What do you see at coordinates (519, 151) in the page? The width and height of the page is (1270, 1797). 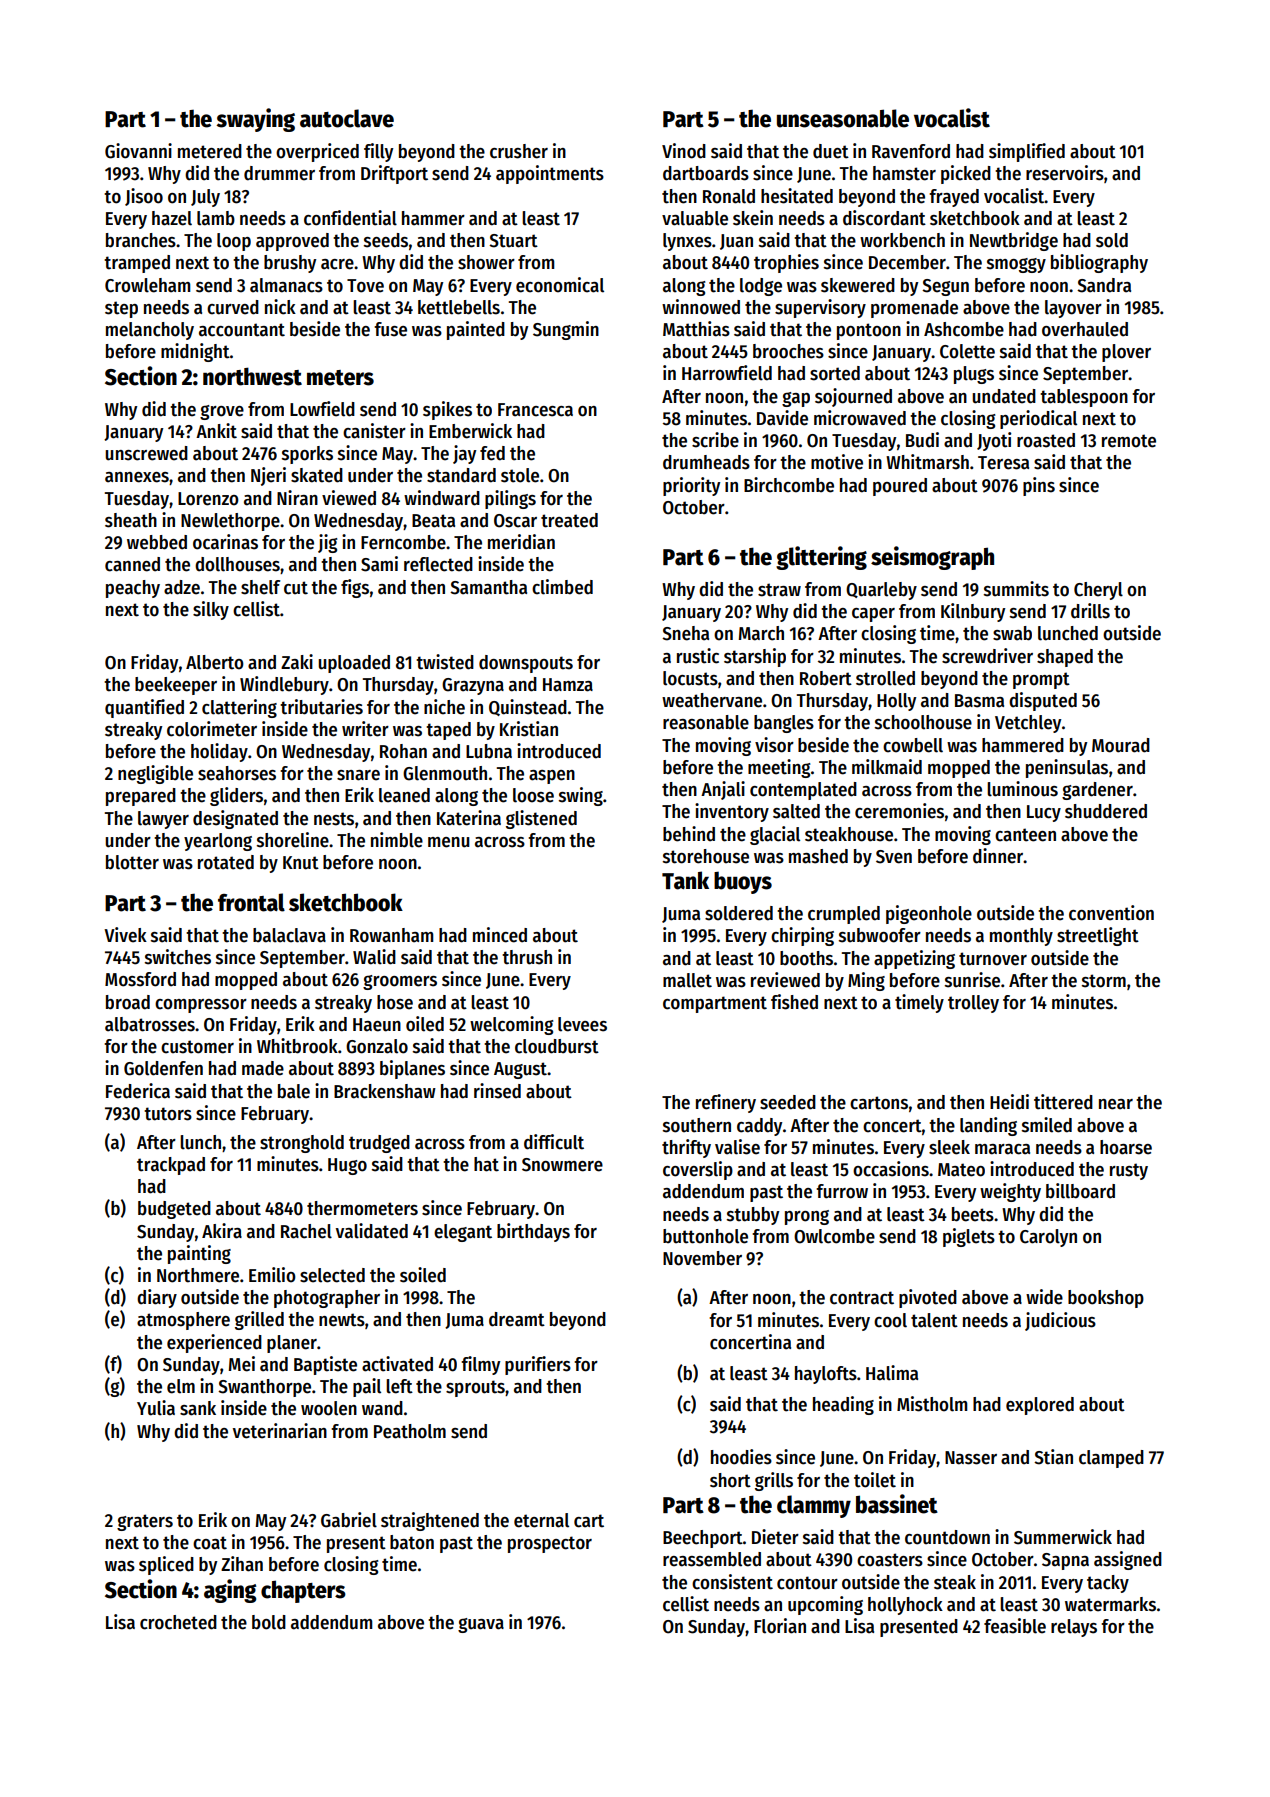 I see `crusher` at bounding box center [519, 151].
